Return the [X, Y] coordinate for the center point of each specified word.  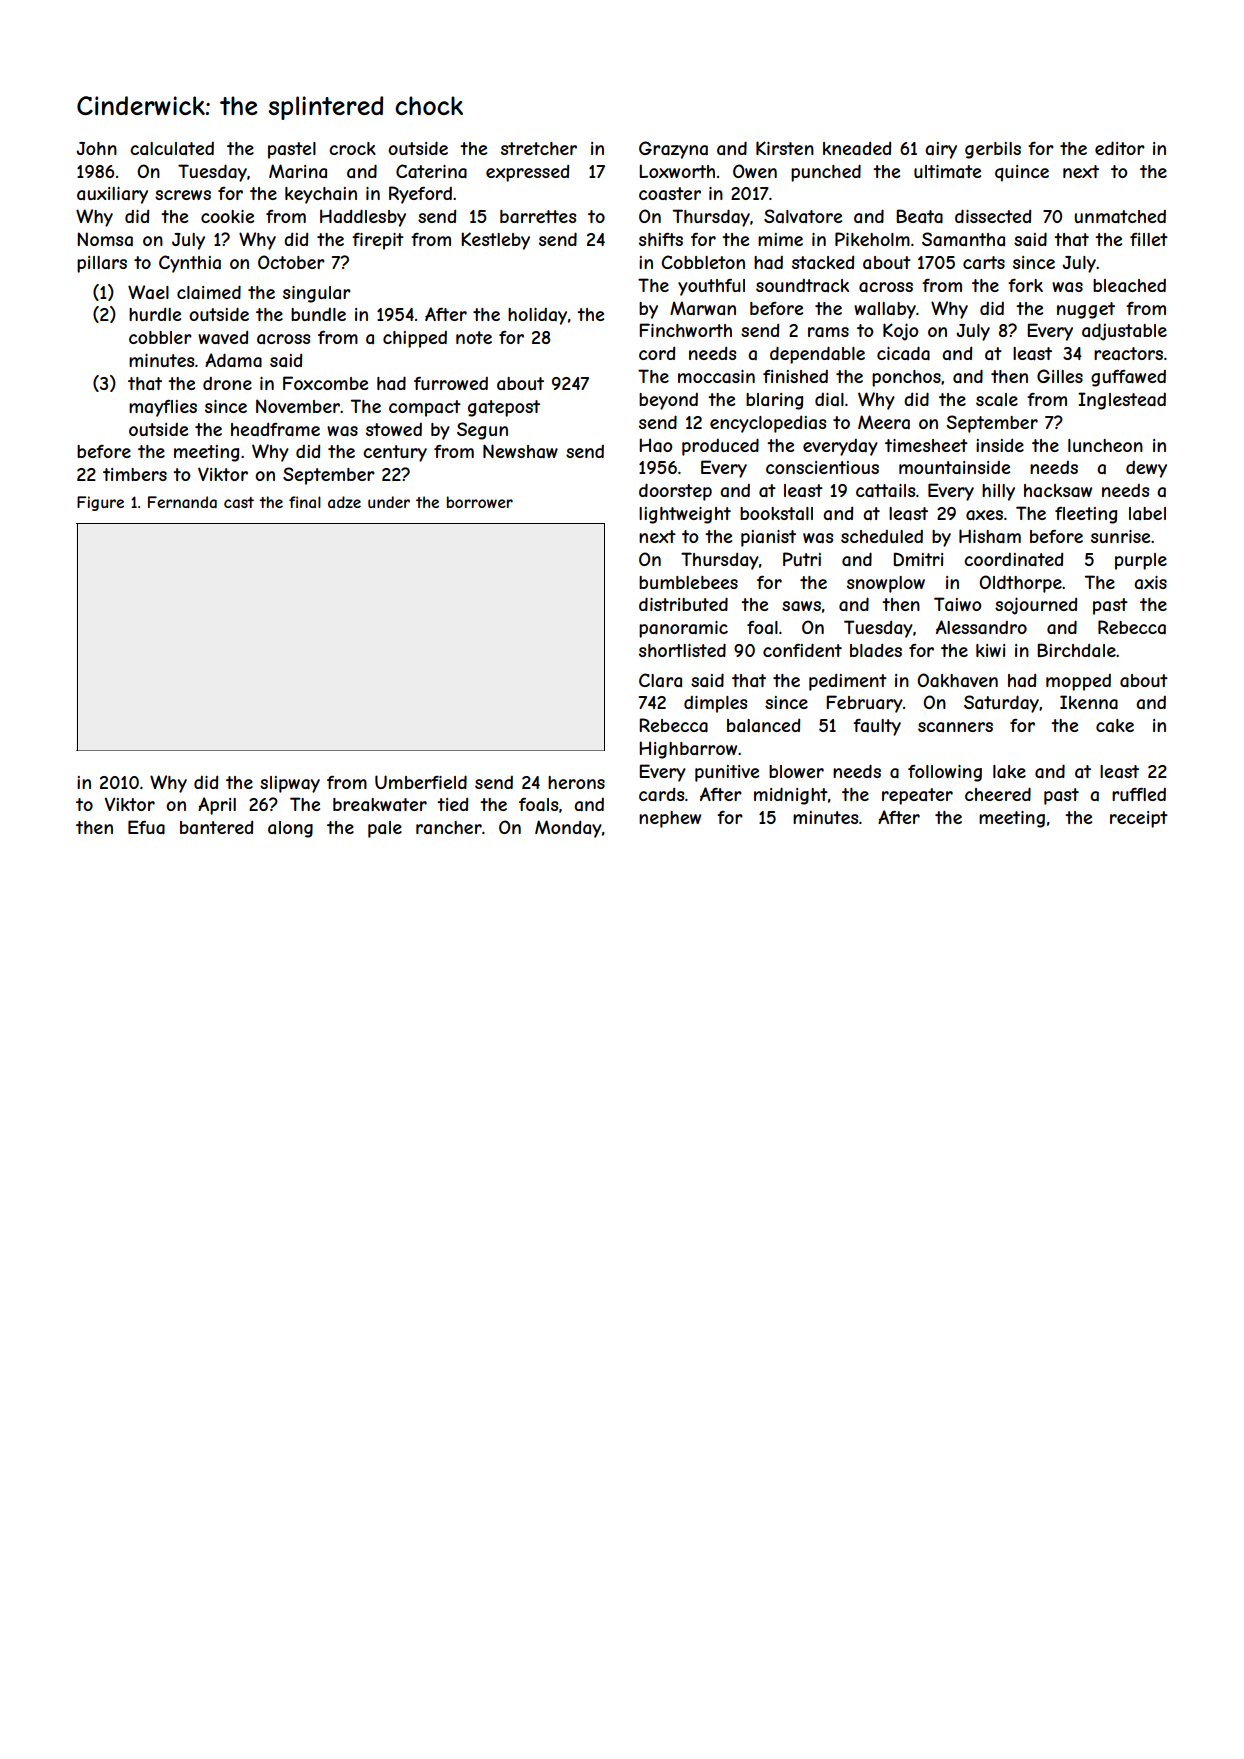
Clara [660, 680]
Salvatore [803, 216]
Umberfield [421, 782]
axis [1150, 582]
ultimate [947, 171]
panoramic [683, 629]
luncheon [1105, 445]
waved [223, 337]
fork [1025, 285]
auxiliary [112, 195]
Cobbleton [703, 262]
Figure [100, 503]
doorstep [675, 492]
